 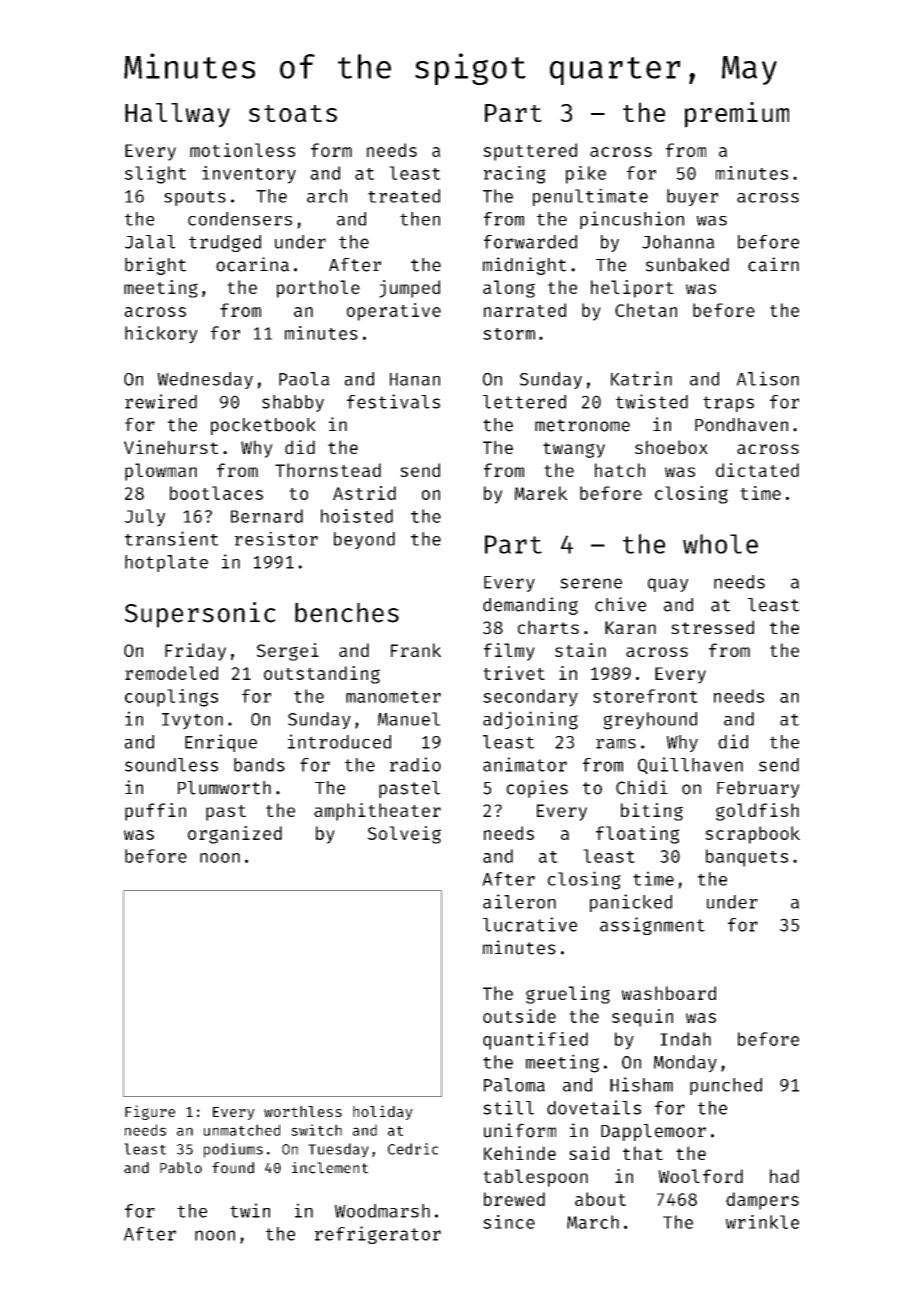 I want to click on stoats, so click(x=293, y=113).
